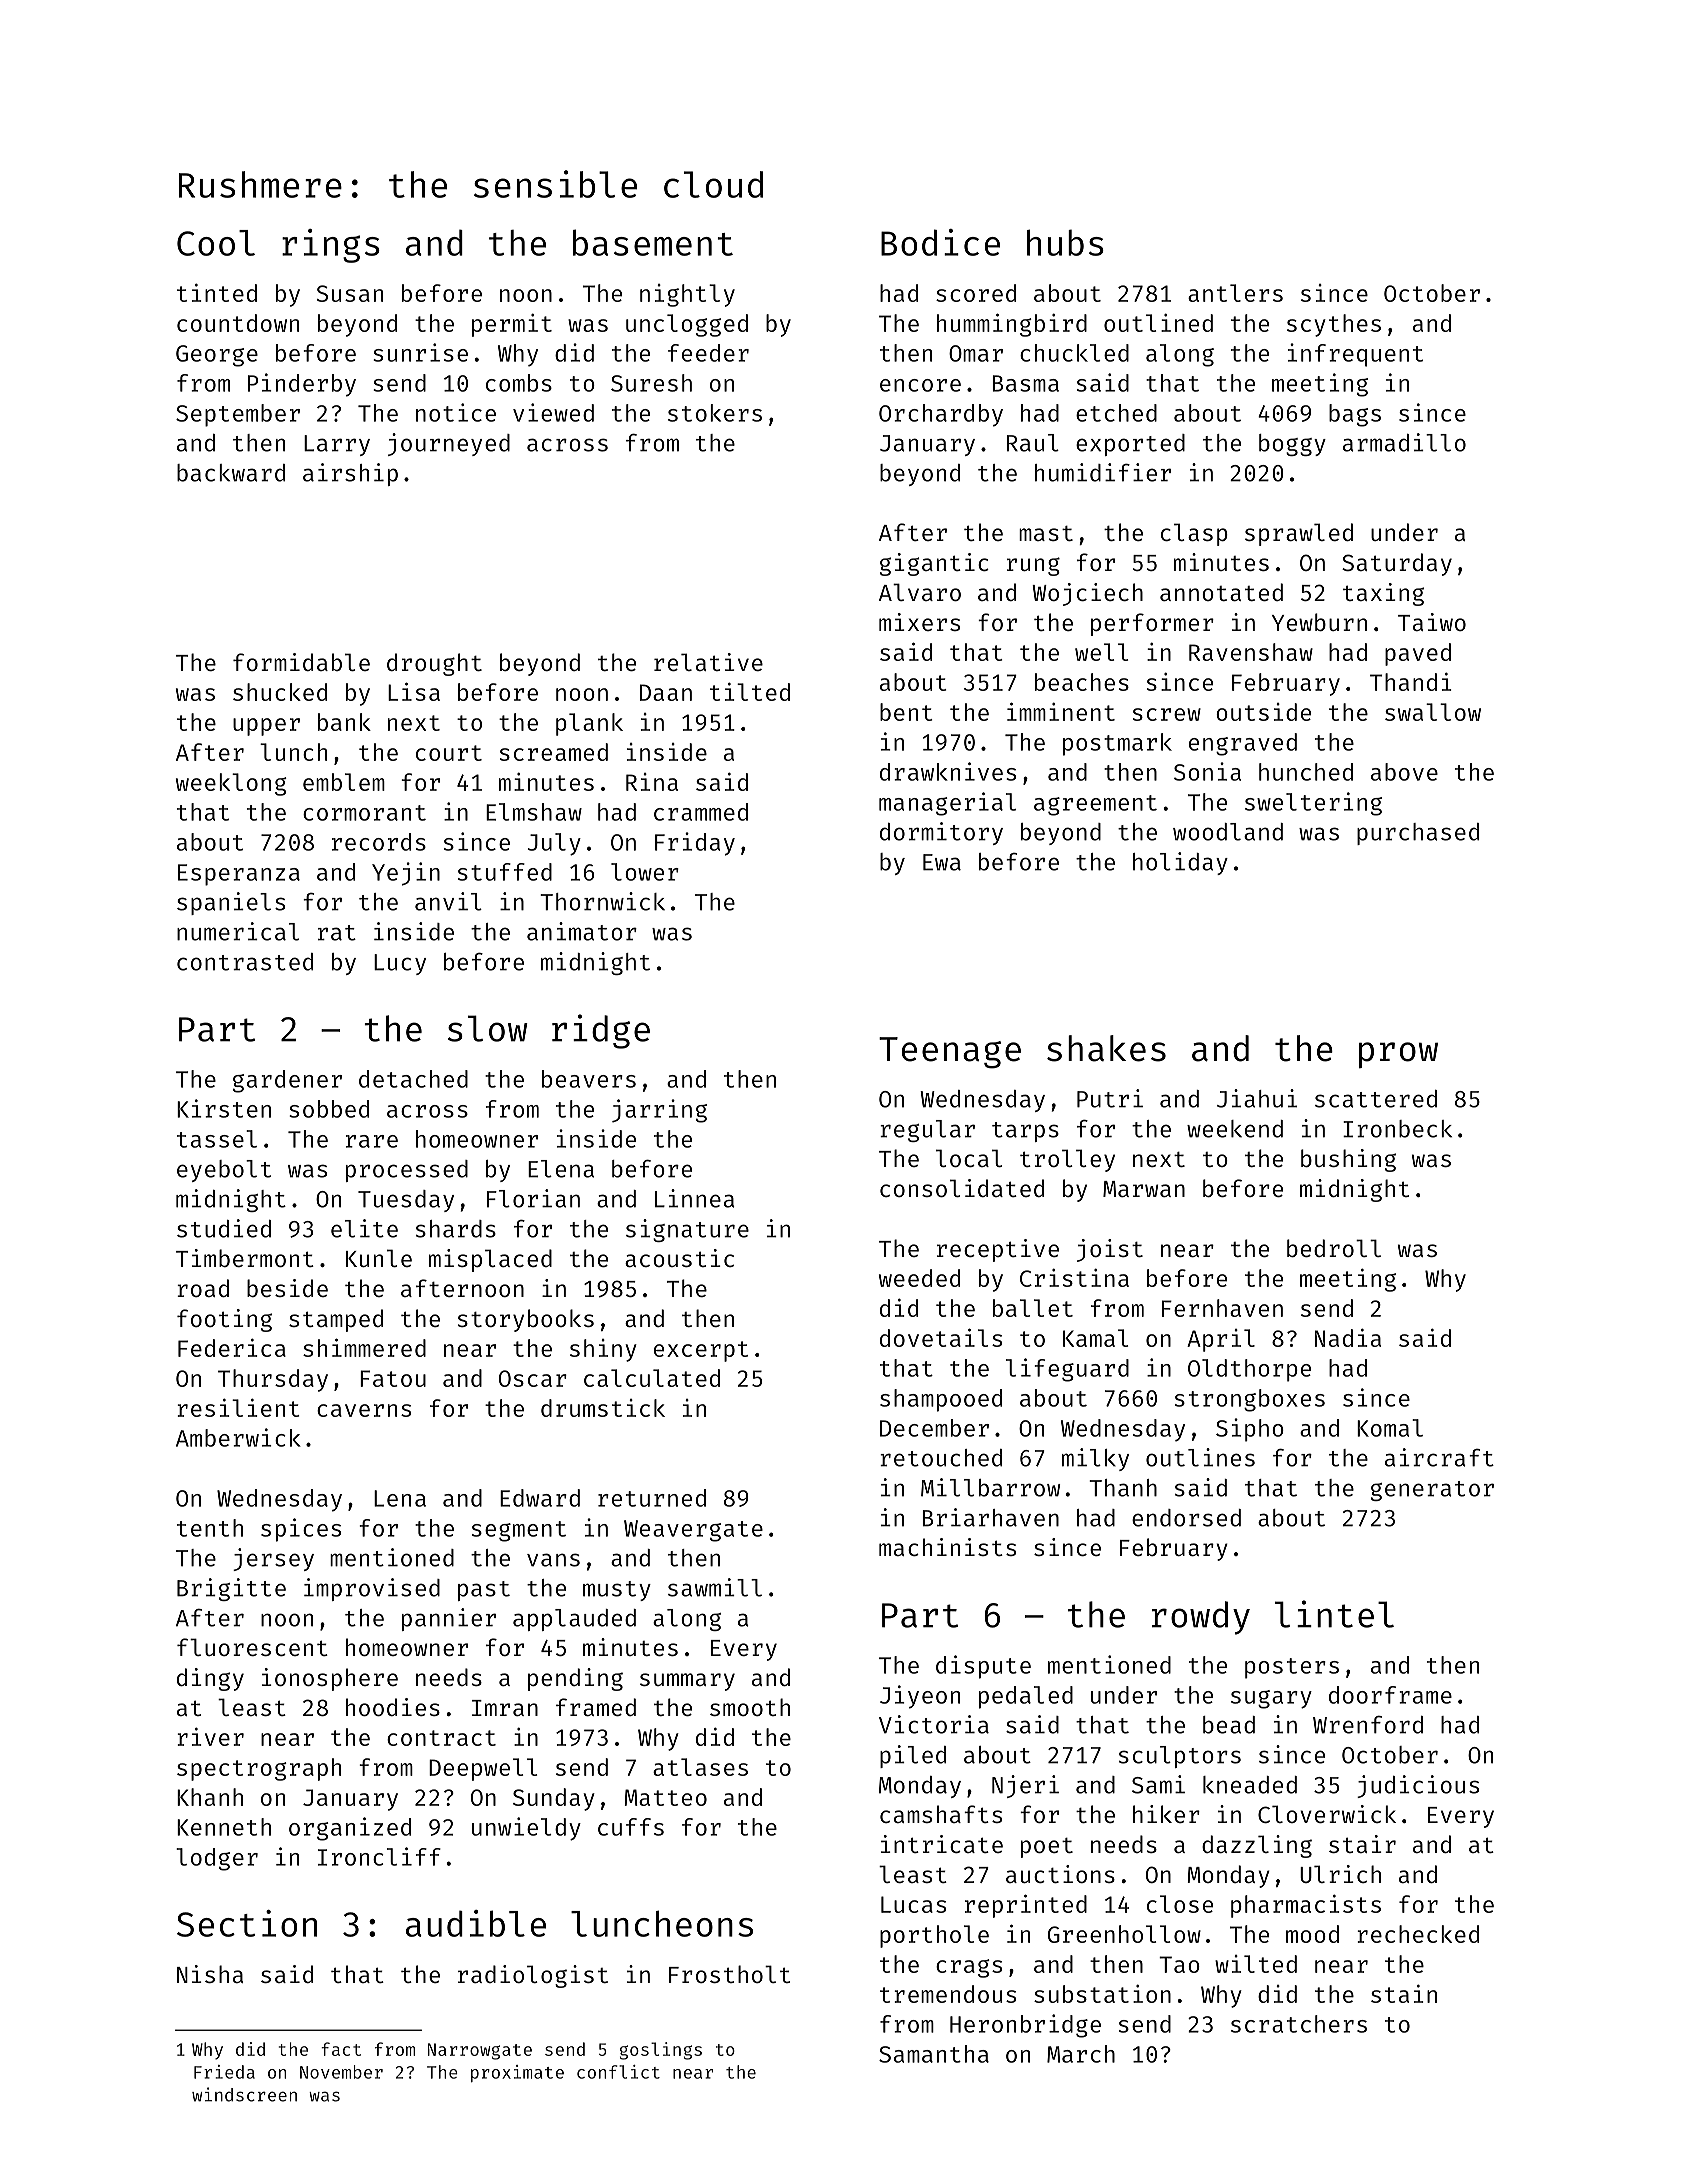 The image size is (1683, 2178). I want to click on relative, so click(708, 662).
